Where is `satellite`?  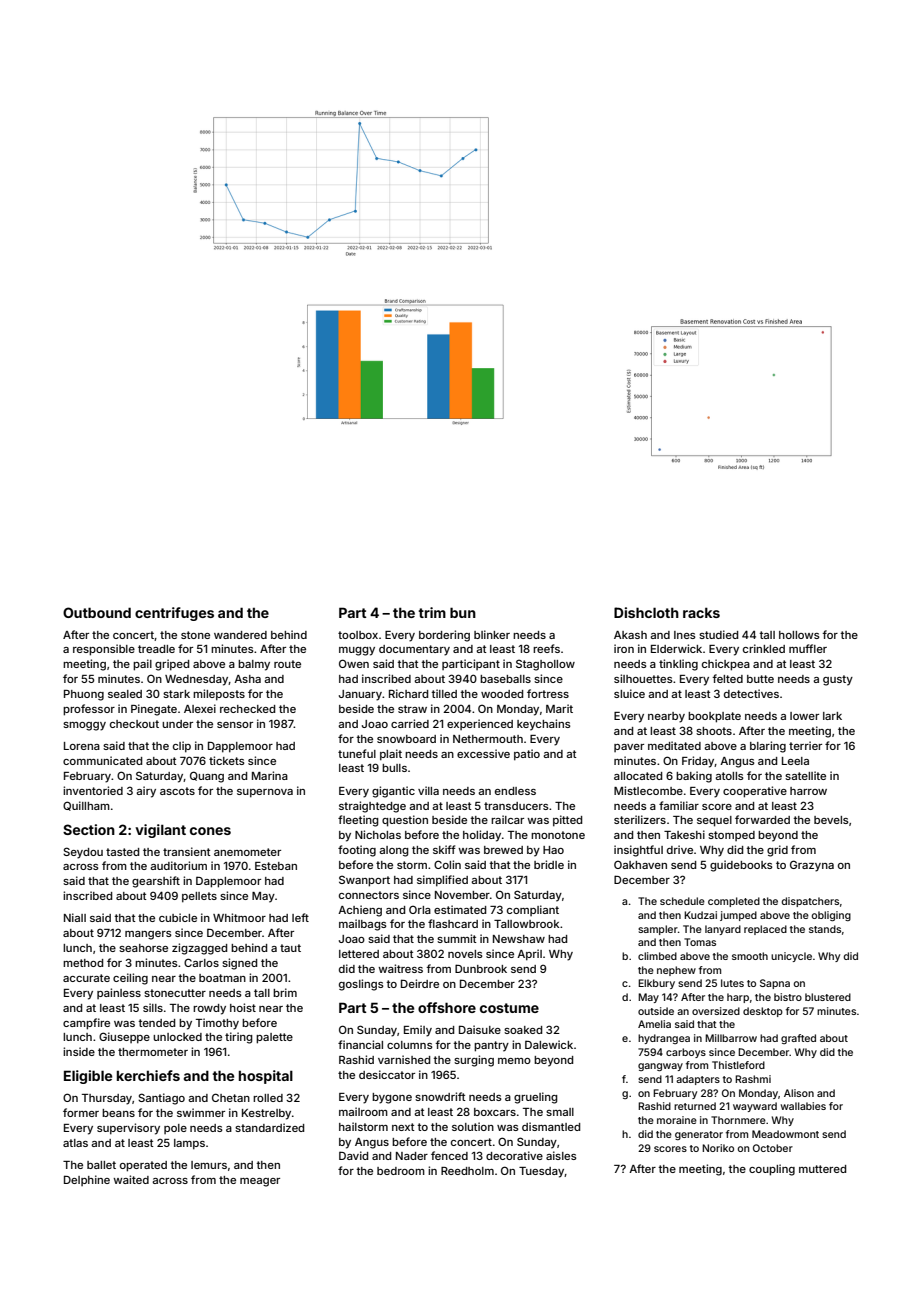 satellite is located at coordinates (805, 775).
